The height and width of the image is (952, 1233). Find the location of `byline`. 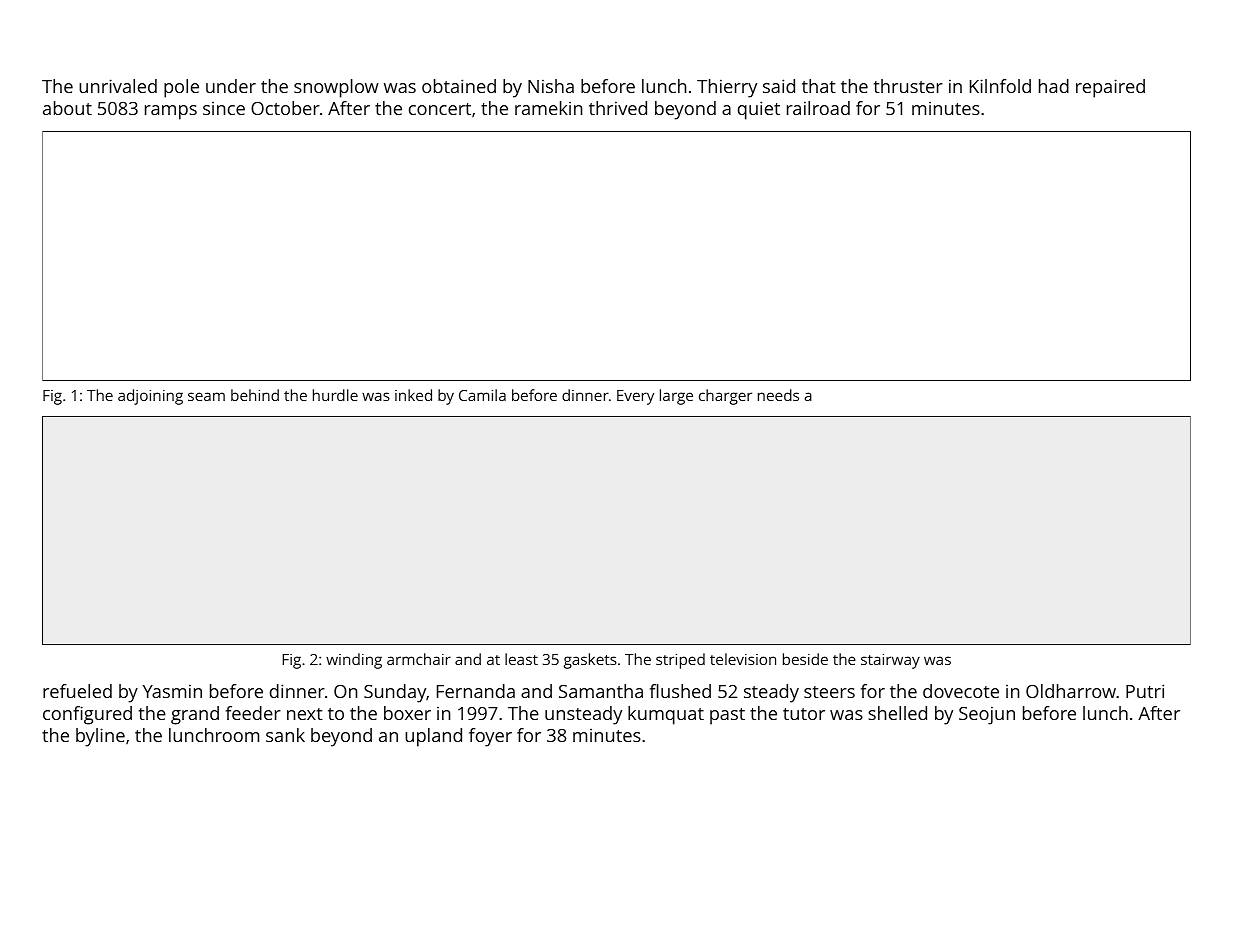

byline is located at coordinates (100, 737).
